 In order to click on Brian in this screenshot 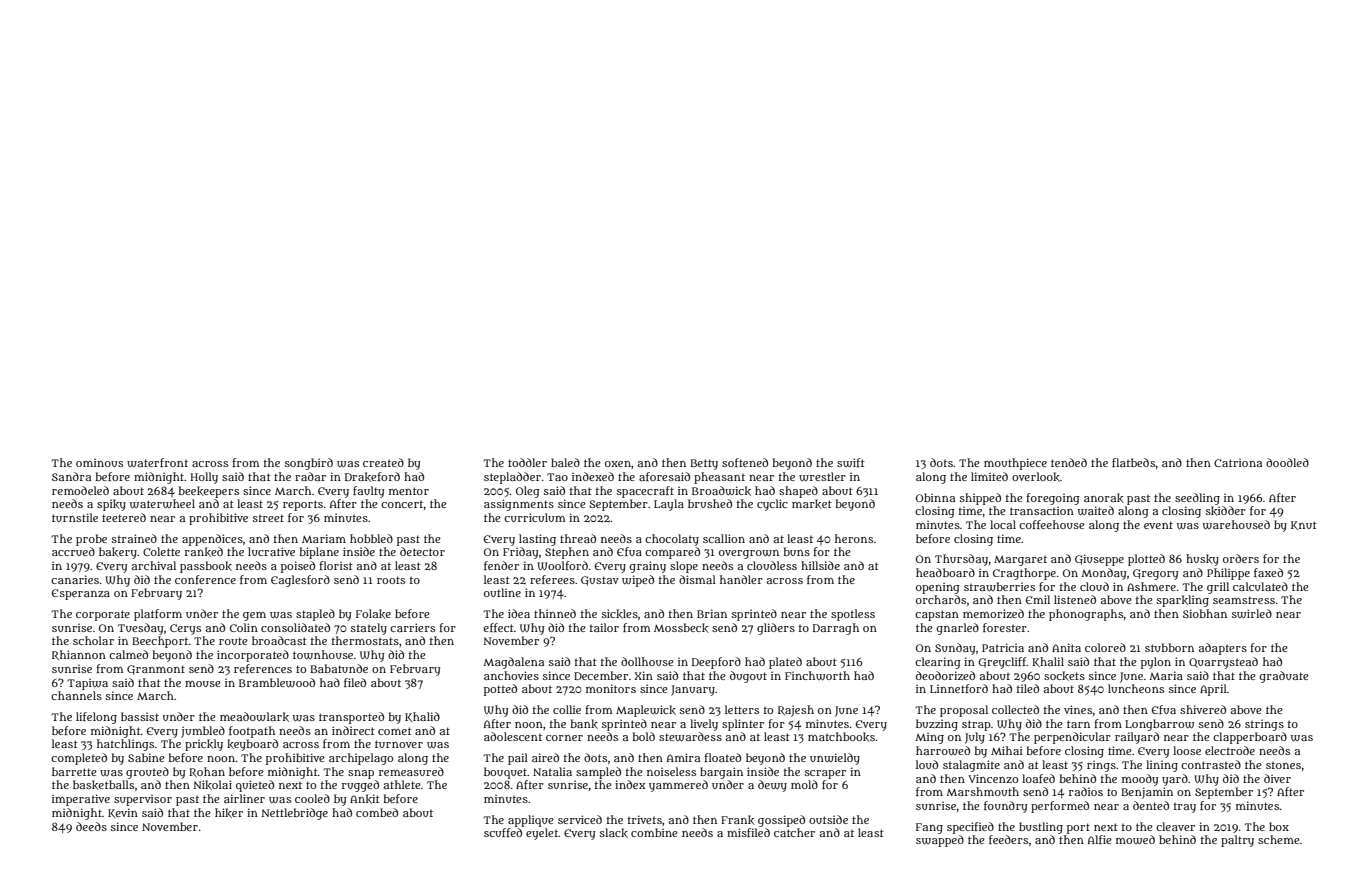, I will do `click(712, 613)`.
